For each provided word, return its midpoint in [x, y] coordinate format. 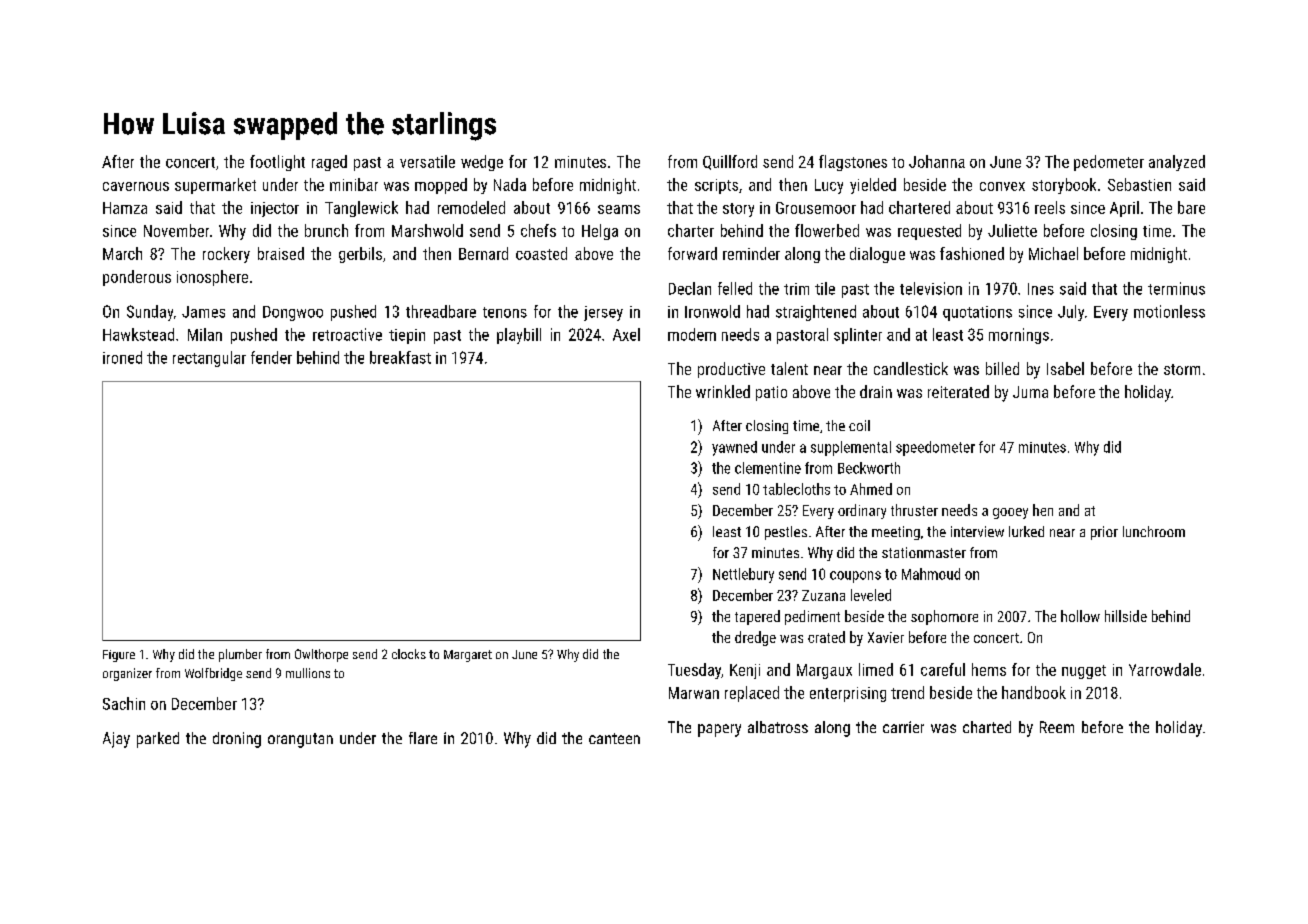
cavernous [136, 186]
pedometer [1109, 163]
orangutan [300, 740]
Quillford [730, 162]
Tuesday [694, 671]
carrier [903, 727]
